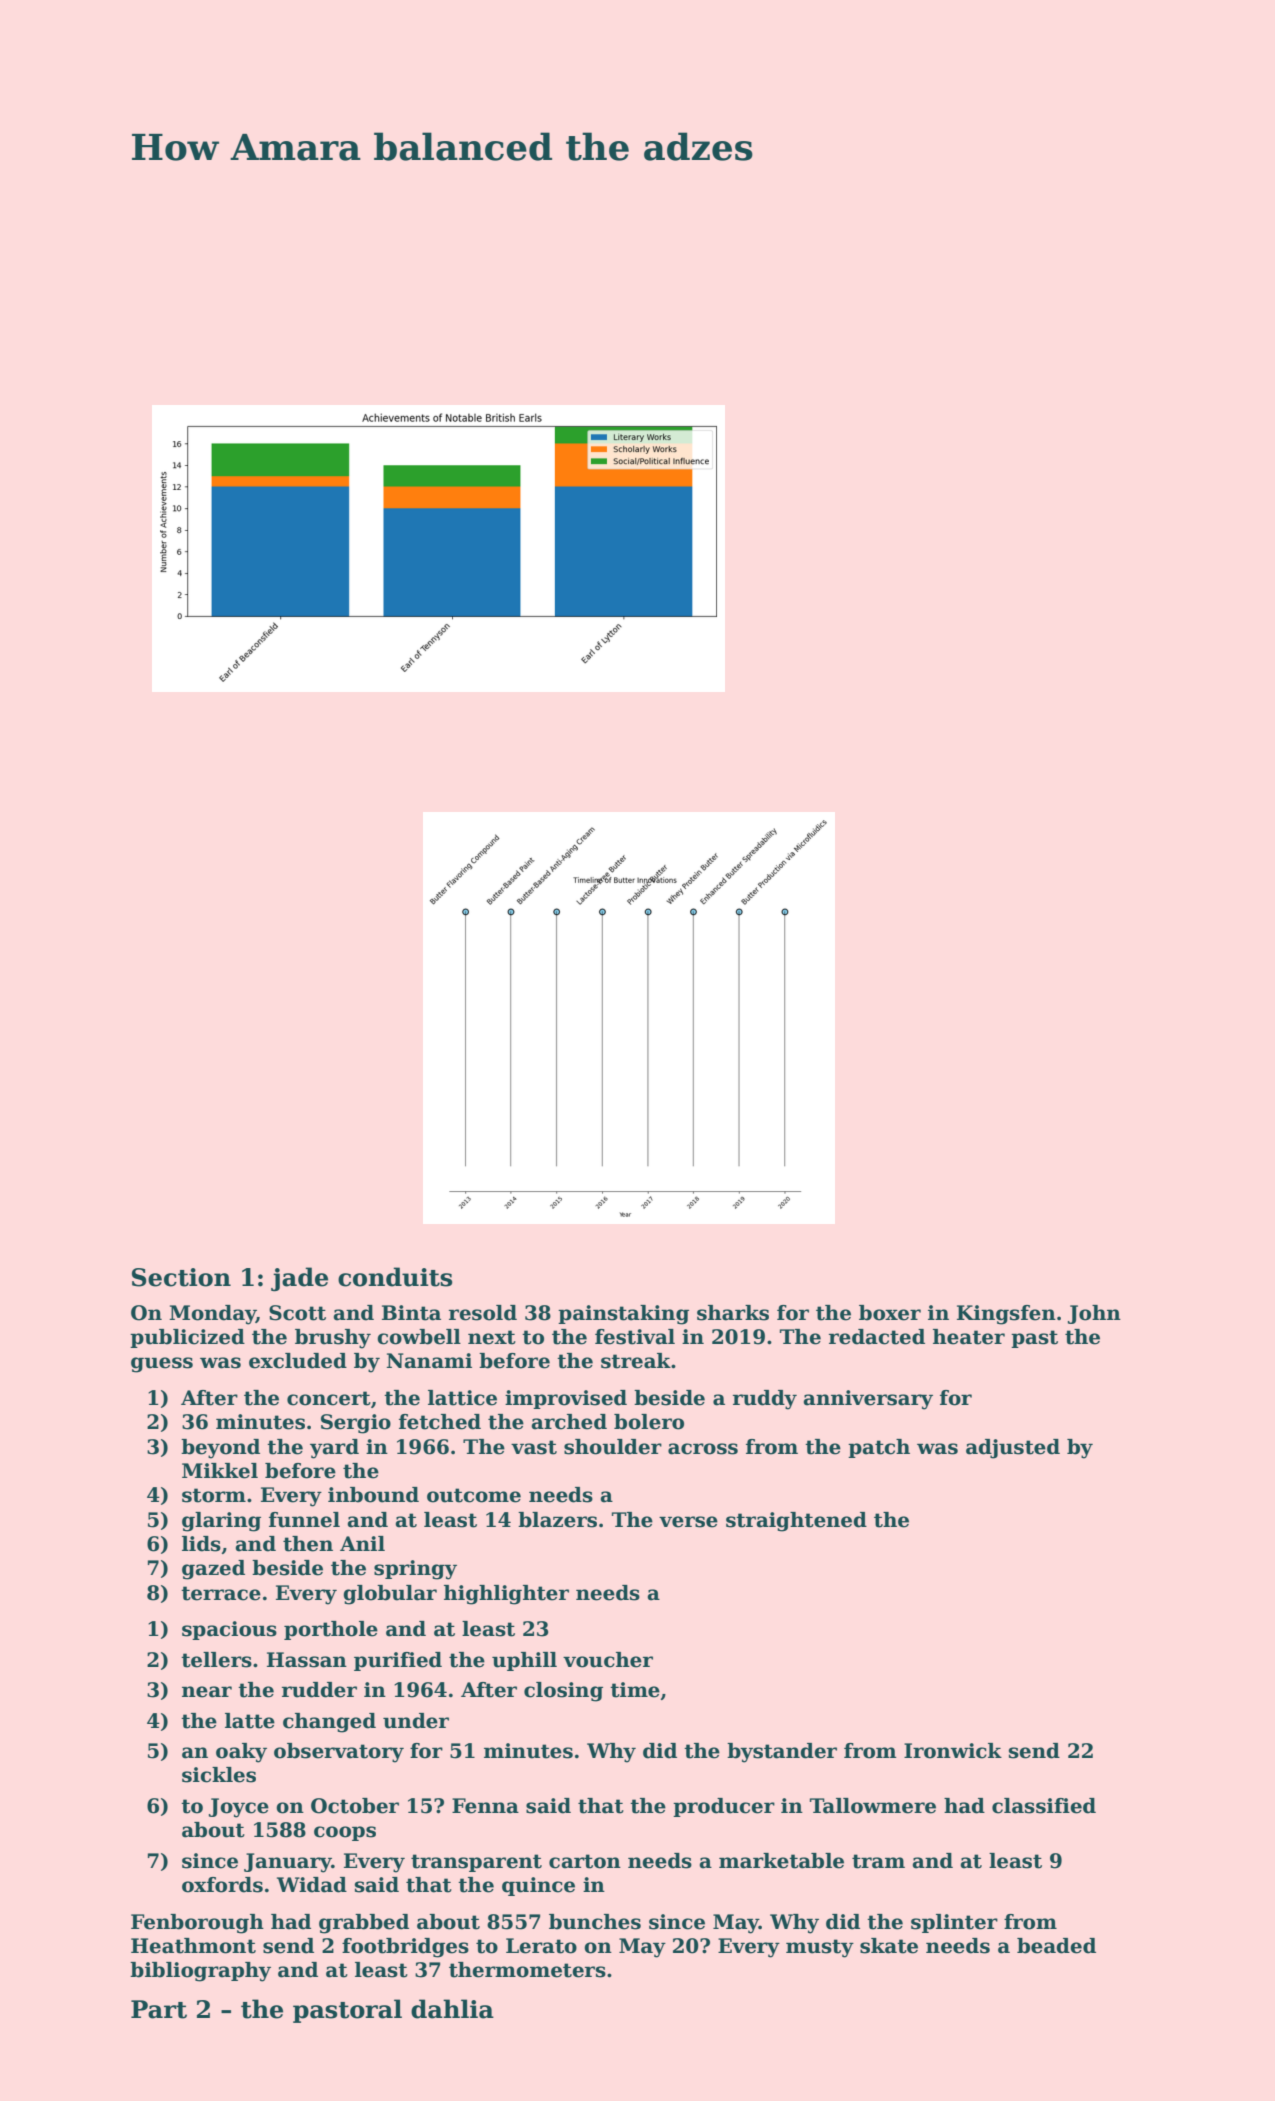  I want to click on thermometers, so click(527, 1970).
